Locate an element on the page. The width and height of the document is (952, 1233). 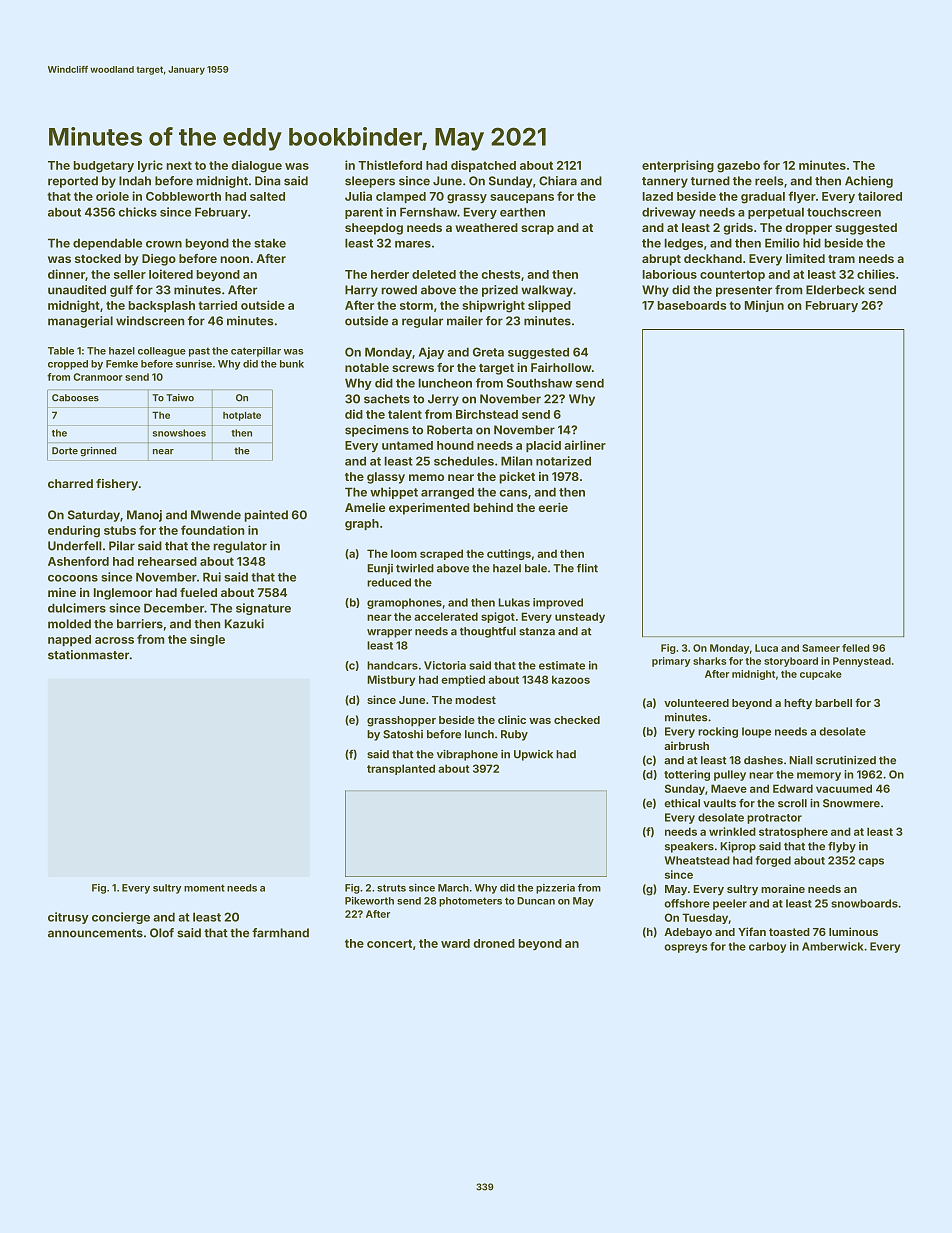
farmhand is located at coordinates (280, 933).
